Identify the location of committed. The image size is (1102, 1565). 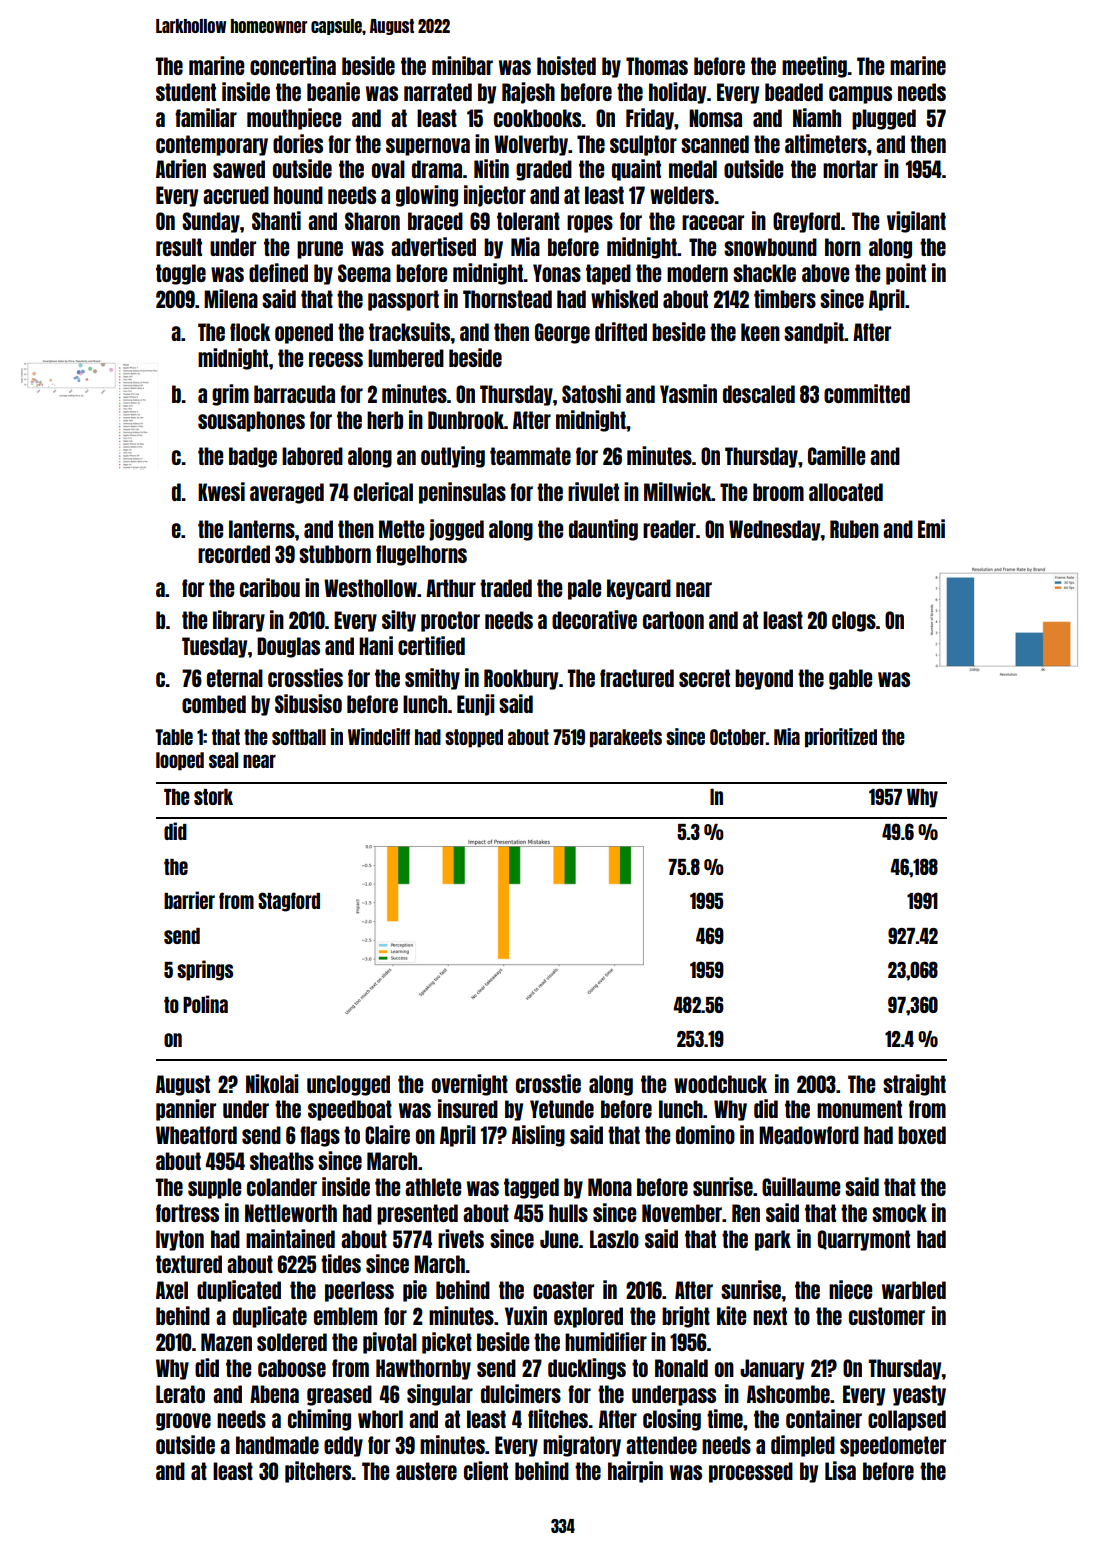
(867, 393).
